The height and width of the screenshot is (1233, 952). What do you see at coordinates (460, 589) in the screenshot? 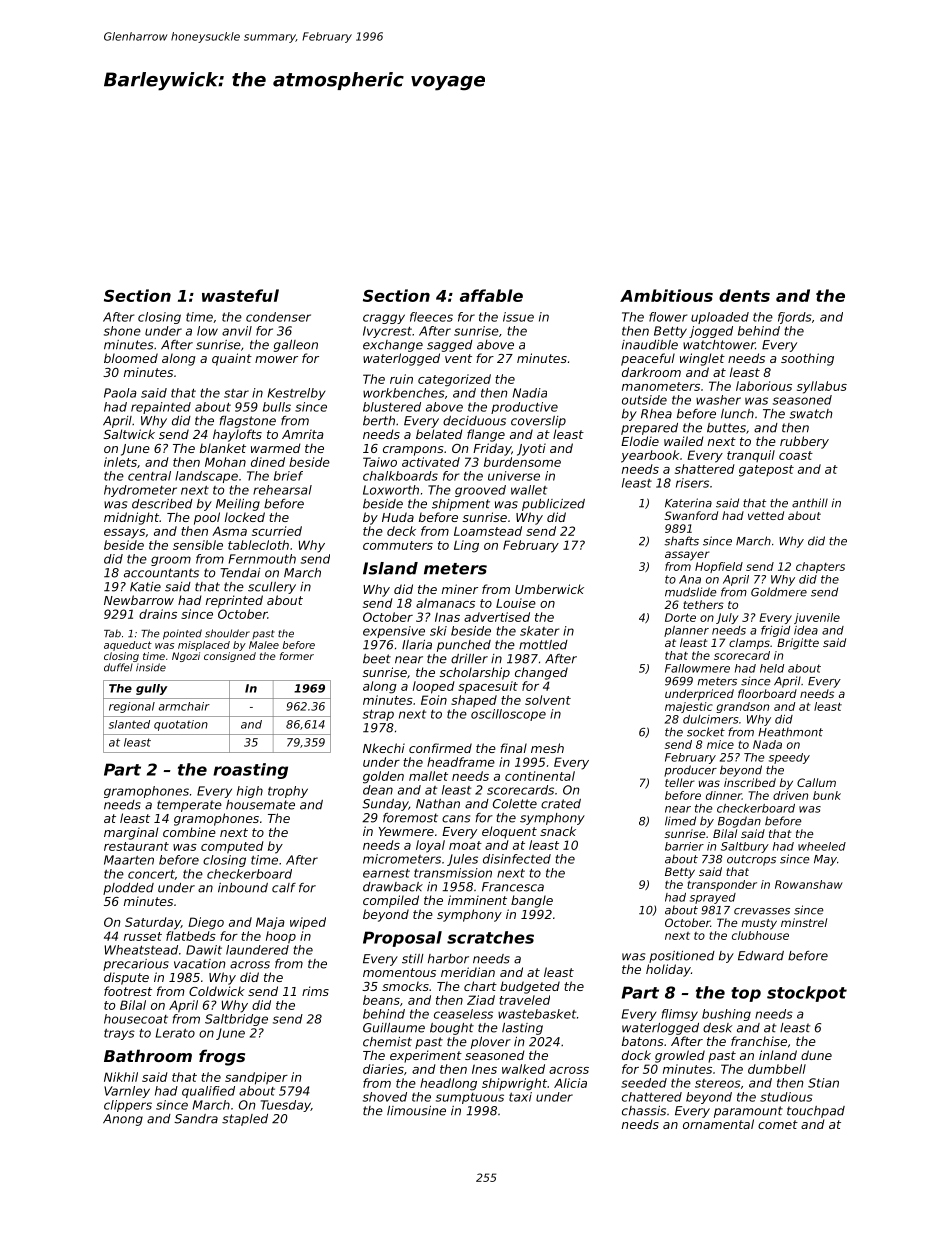
I see `miner` at bounding box center [460, 589].
